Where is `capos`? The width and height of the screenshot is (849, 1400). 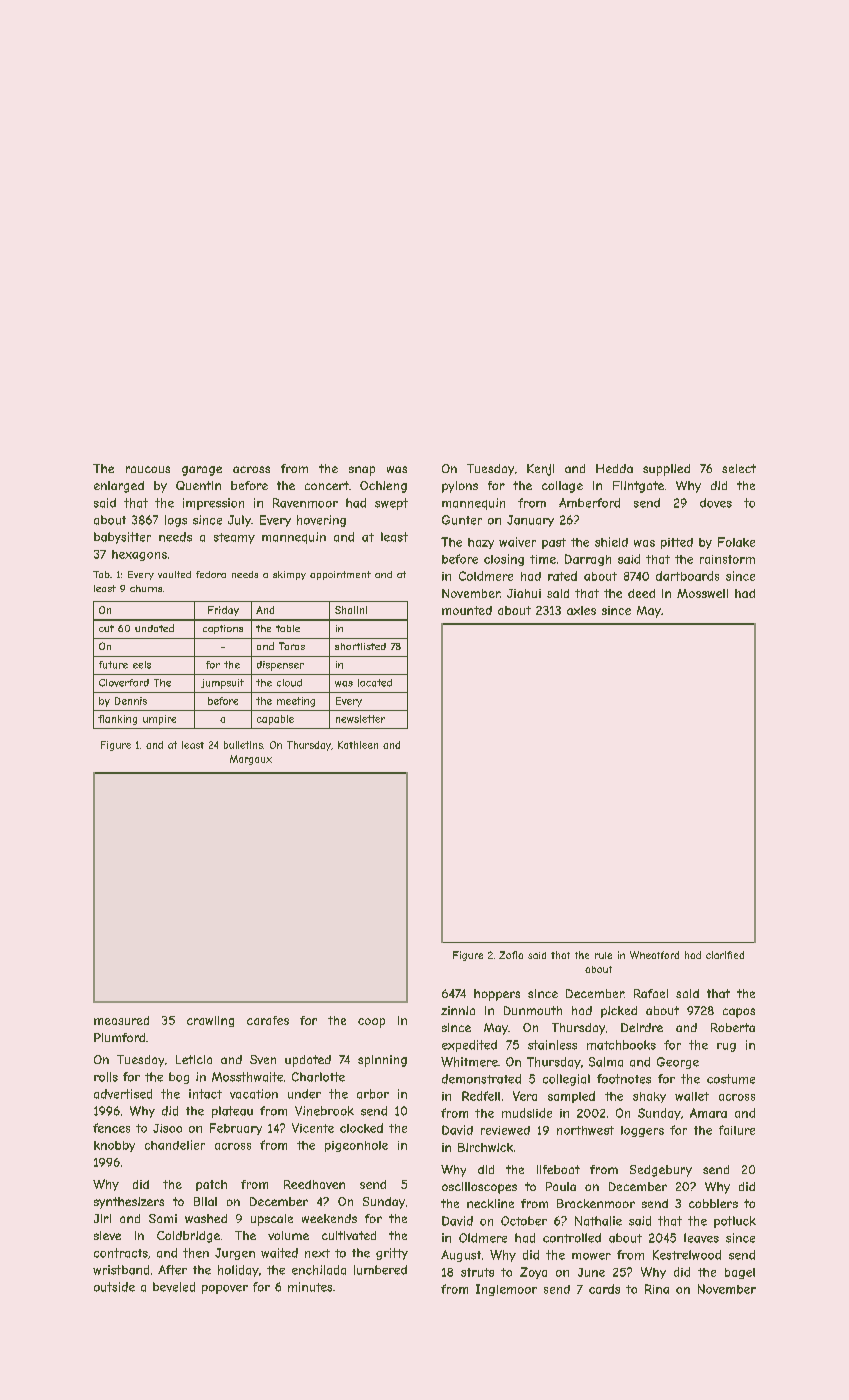
capos is located at coordinates (739, 1013).
